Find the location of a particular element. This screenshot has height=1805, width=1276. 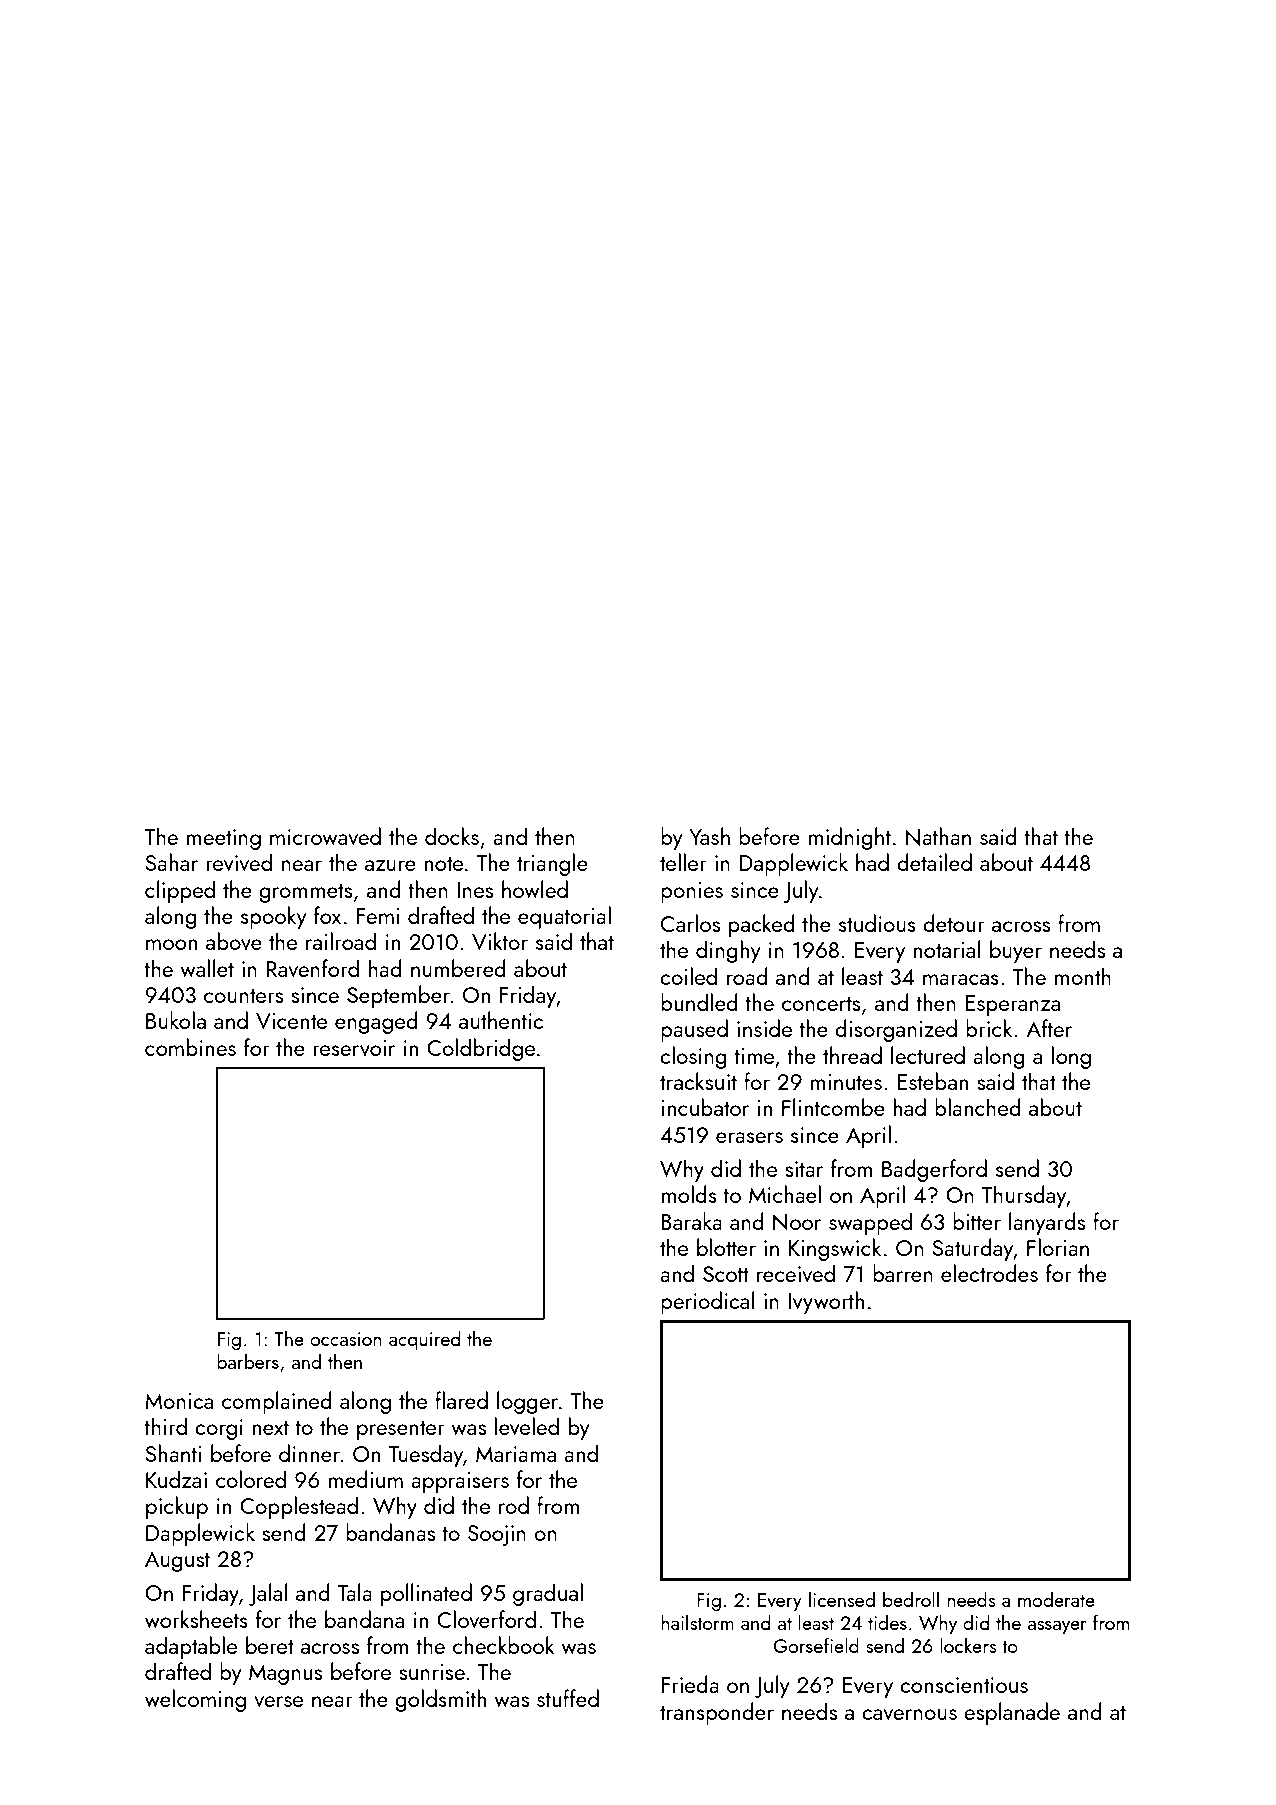

Coldbridge is located at coordinates (481, 1049).
